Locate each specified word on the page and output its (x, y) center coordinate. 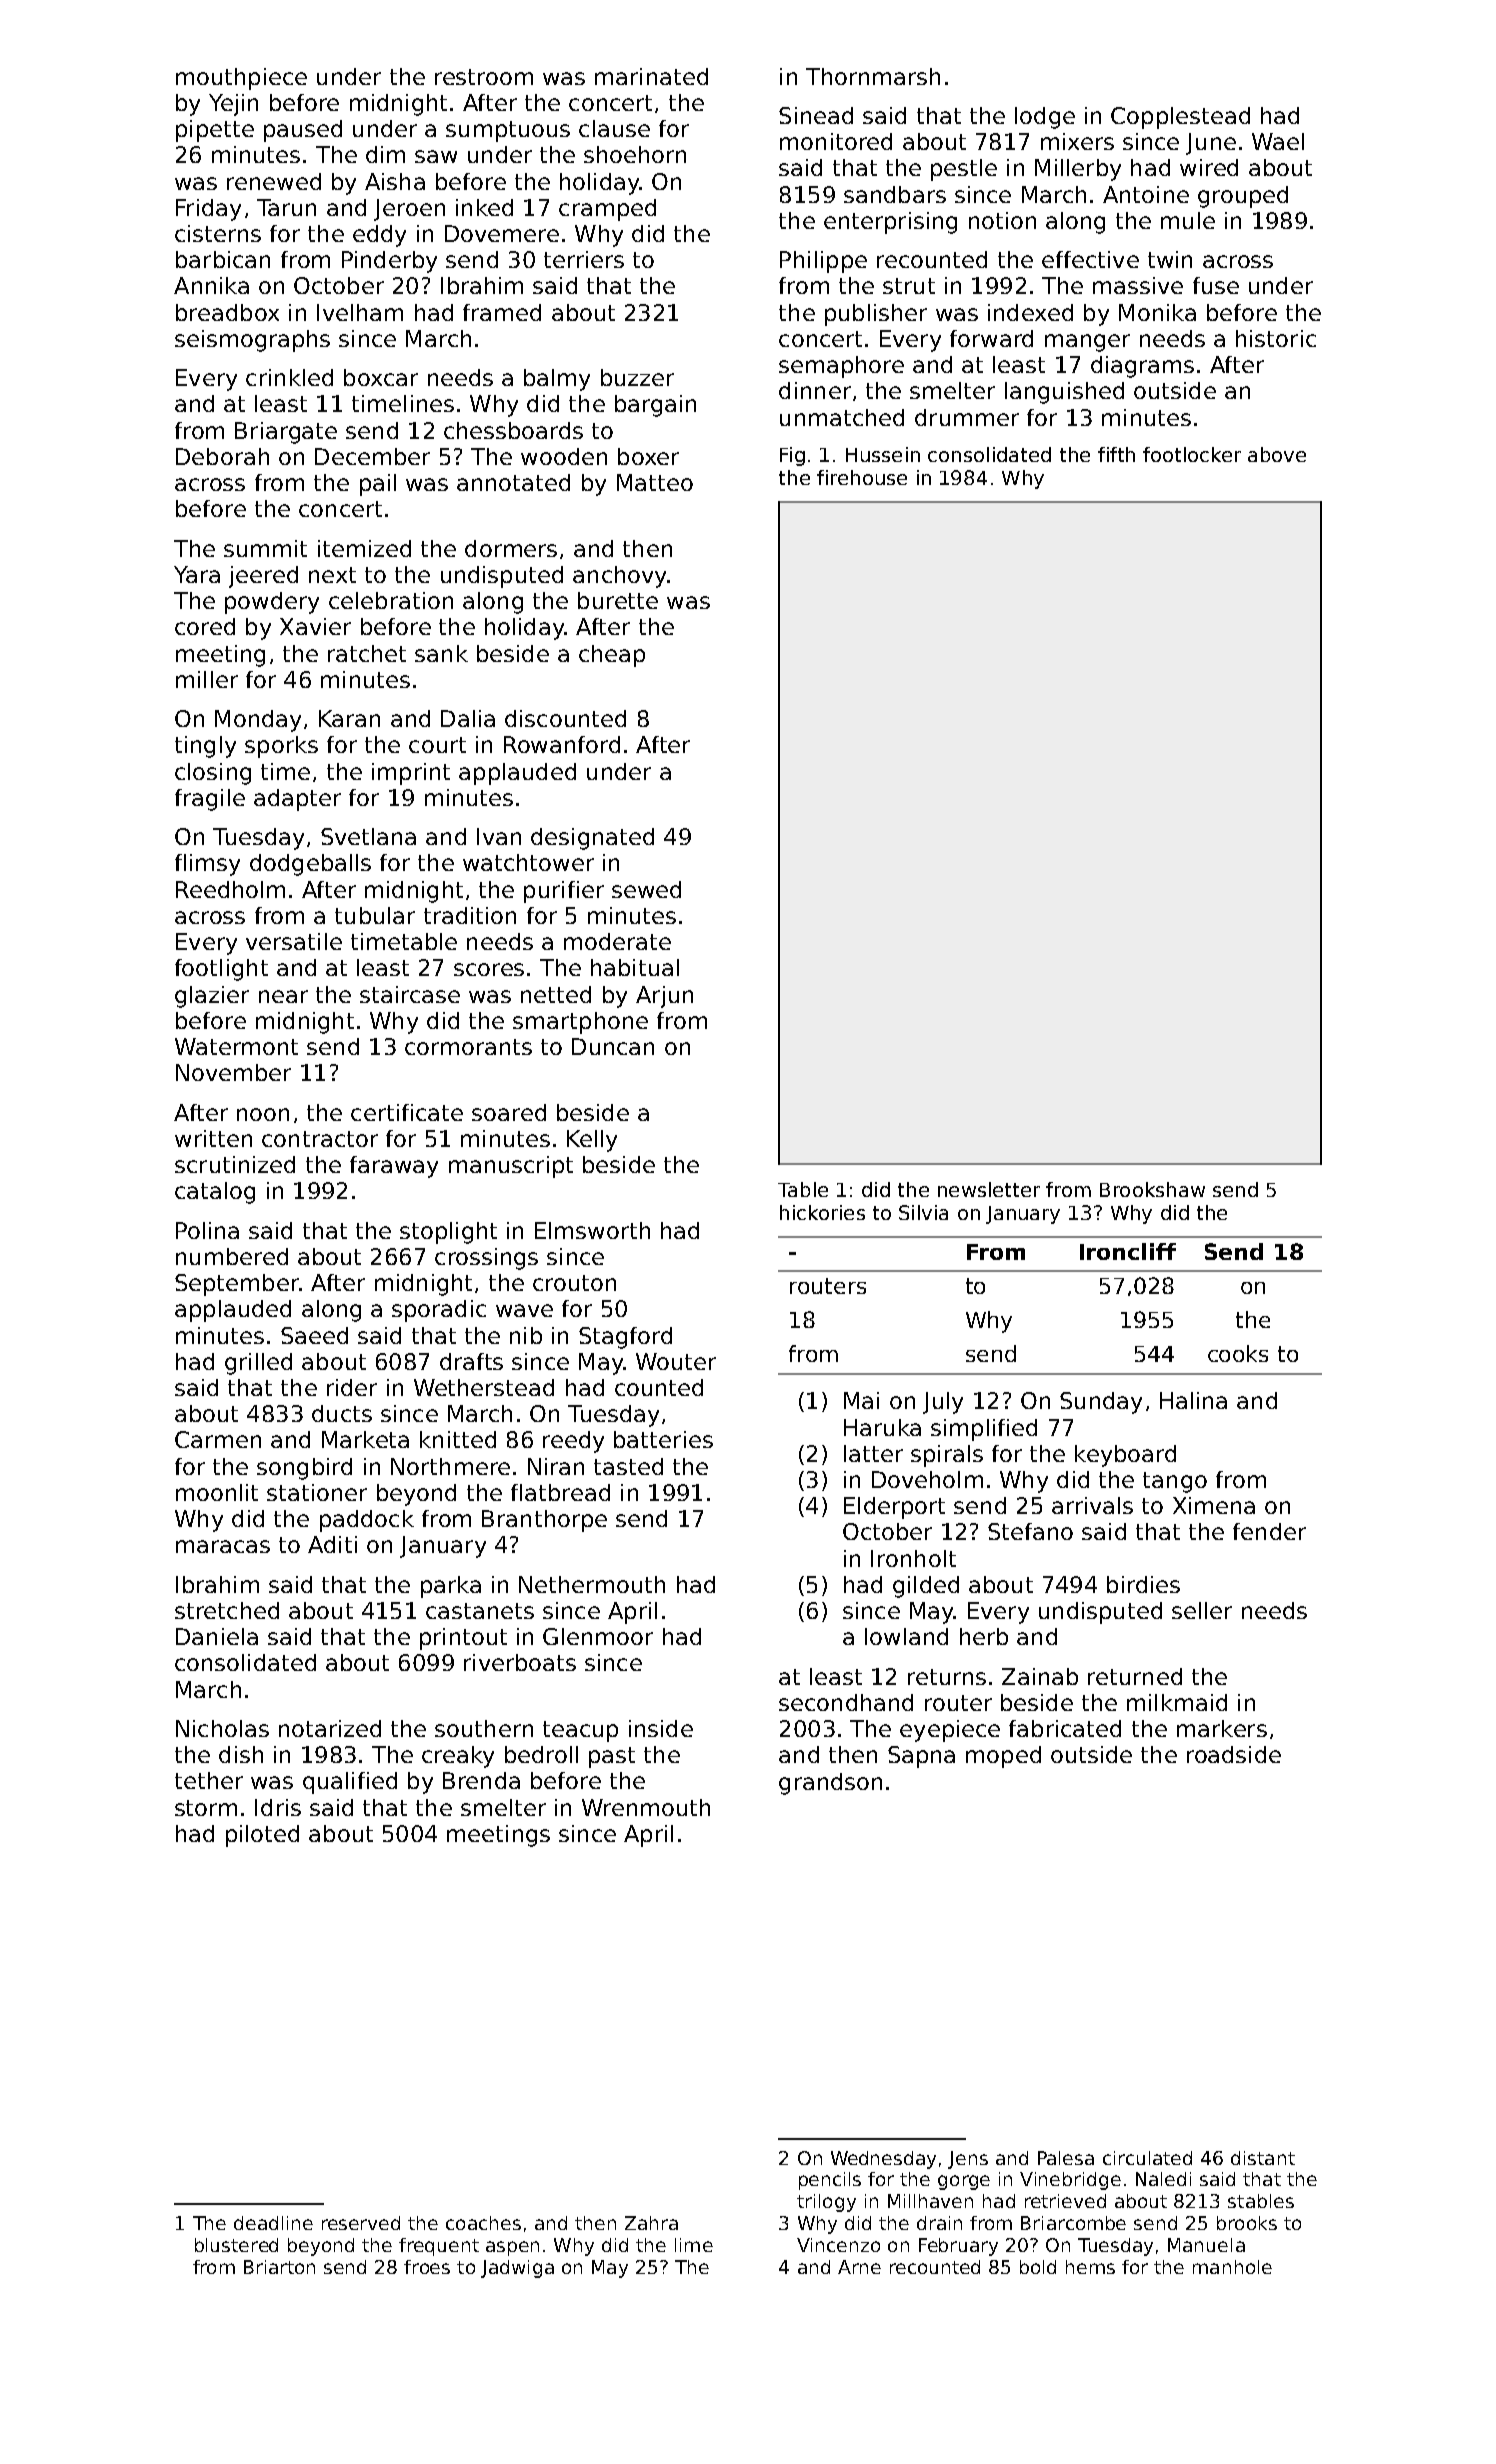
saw (436, 156)
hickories (822, 1212)
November (233, 1072)
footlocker (1192, 454)
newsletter (989, 1189)
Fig (792, 456)
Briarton (279, 2267)
